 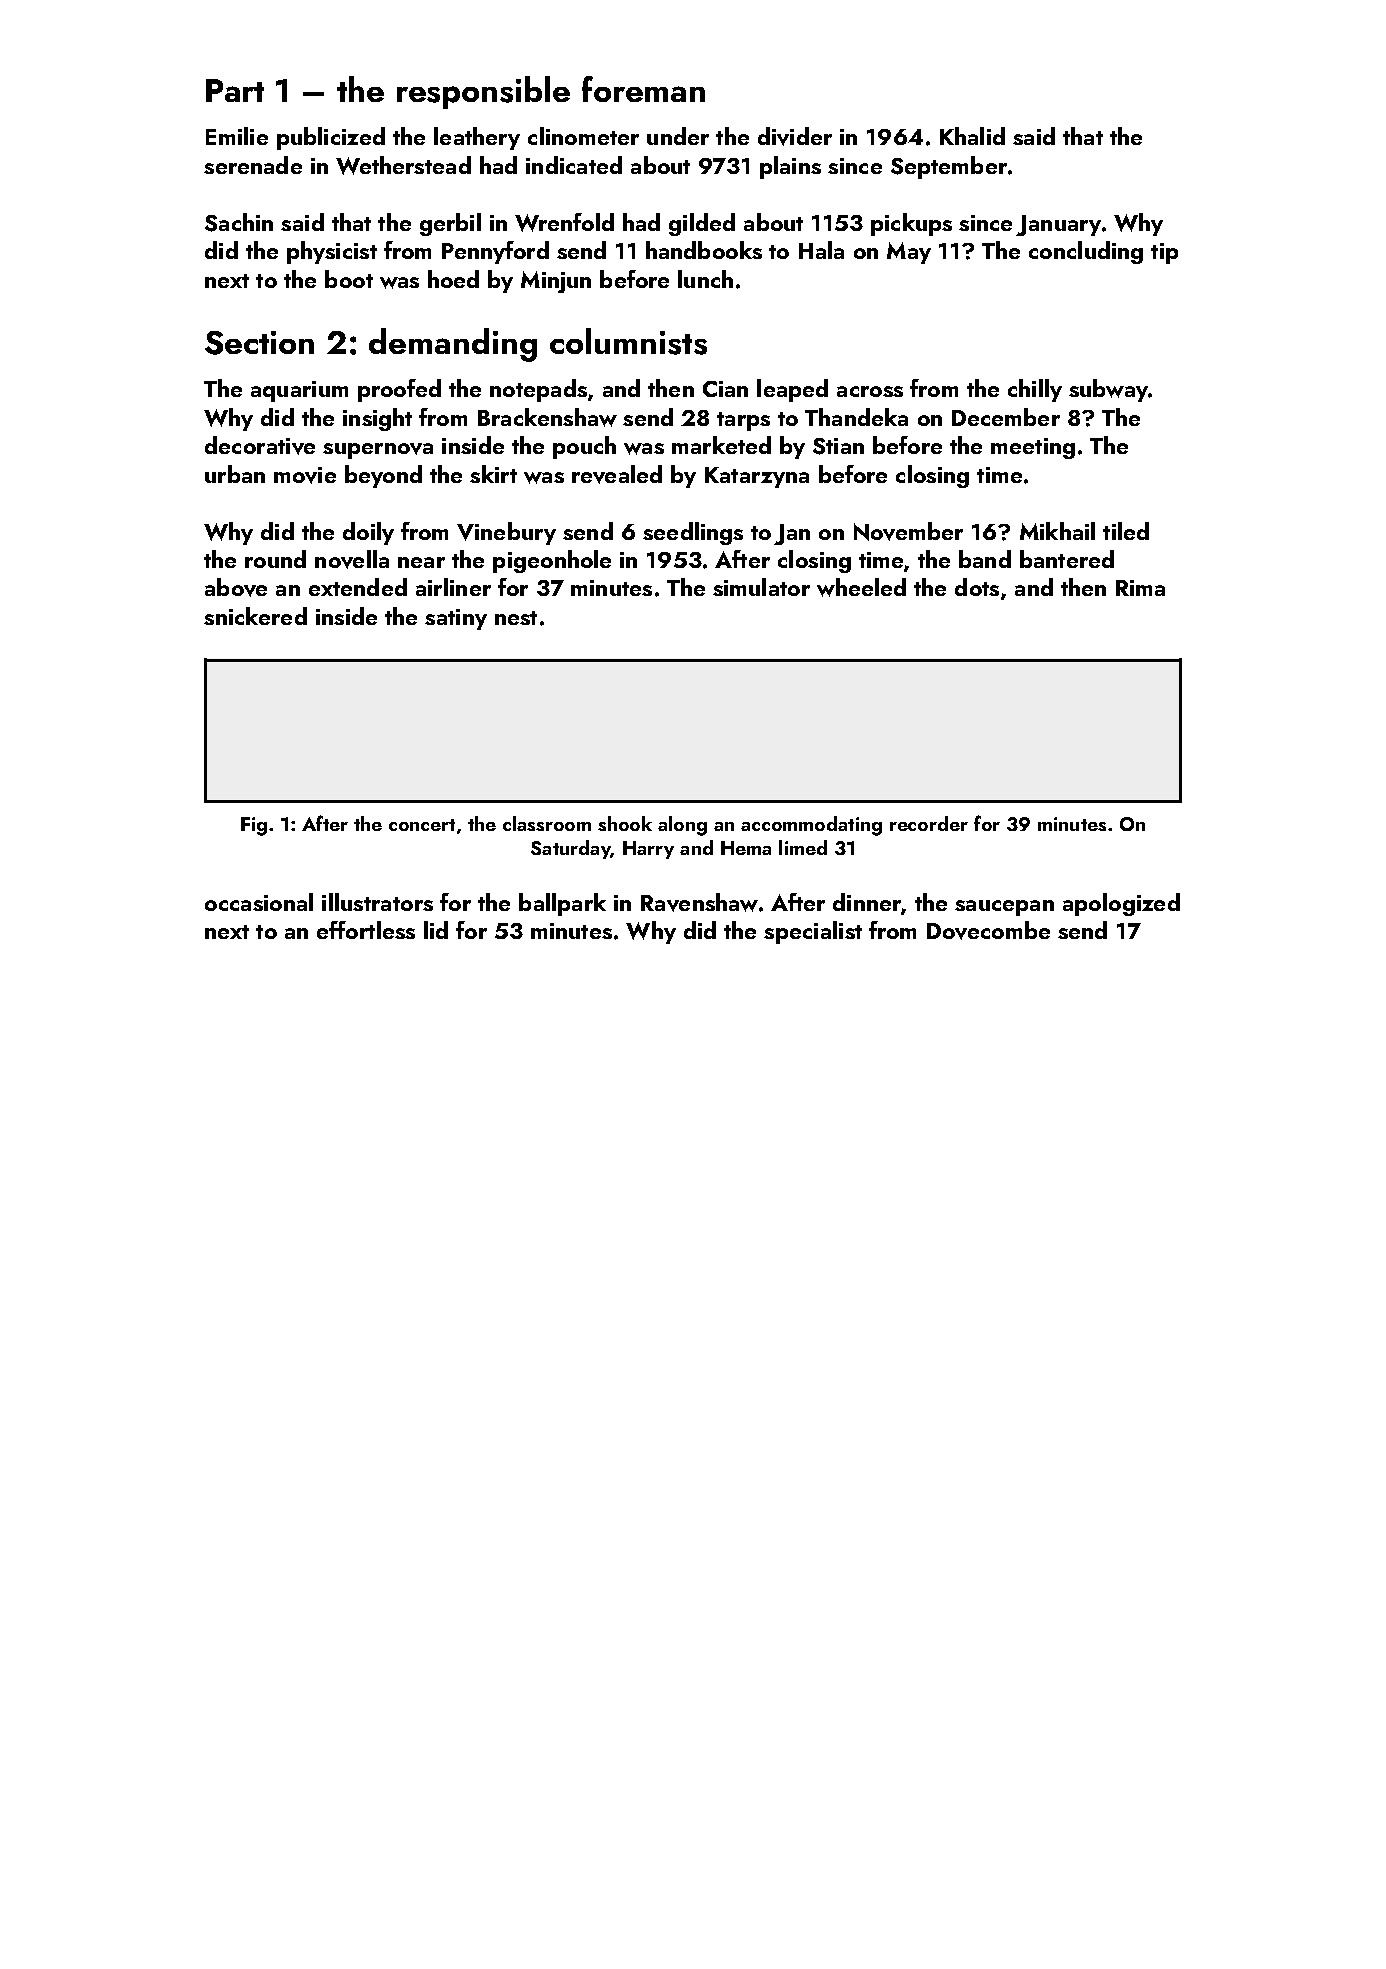 What do you see at coordinates (725, 389) in the screenshot?
I see `Cian` at bounding box center [725, 389].
